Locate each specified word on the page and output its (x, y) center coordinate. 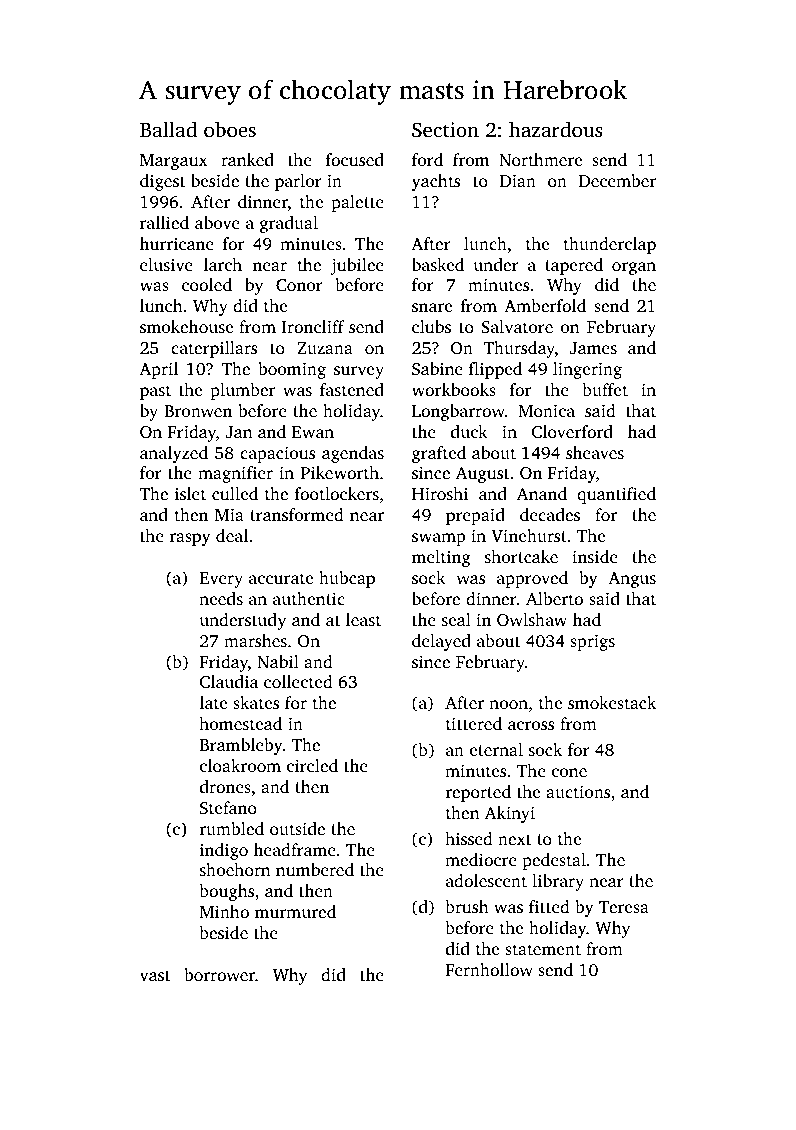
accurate (281, 578)
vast (155, 975)
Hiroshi (440, 493)
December (617, 180)
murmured (295, 911)
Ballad (168, 129)
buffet (605, 389)
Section (445, 130)
